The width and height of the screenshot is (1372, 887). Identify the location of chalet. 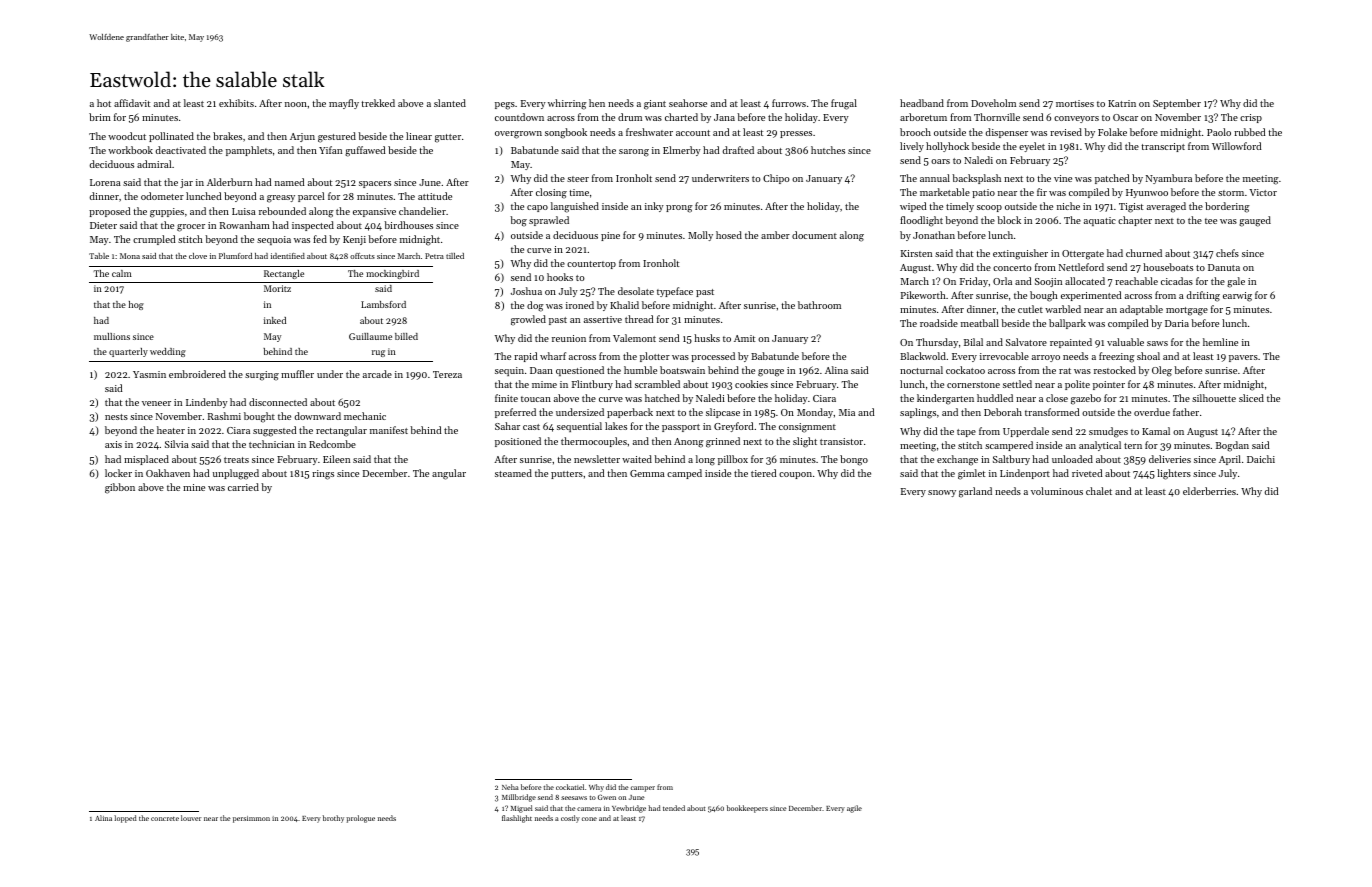
(1099, 491).
